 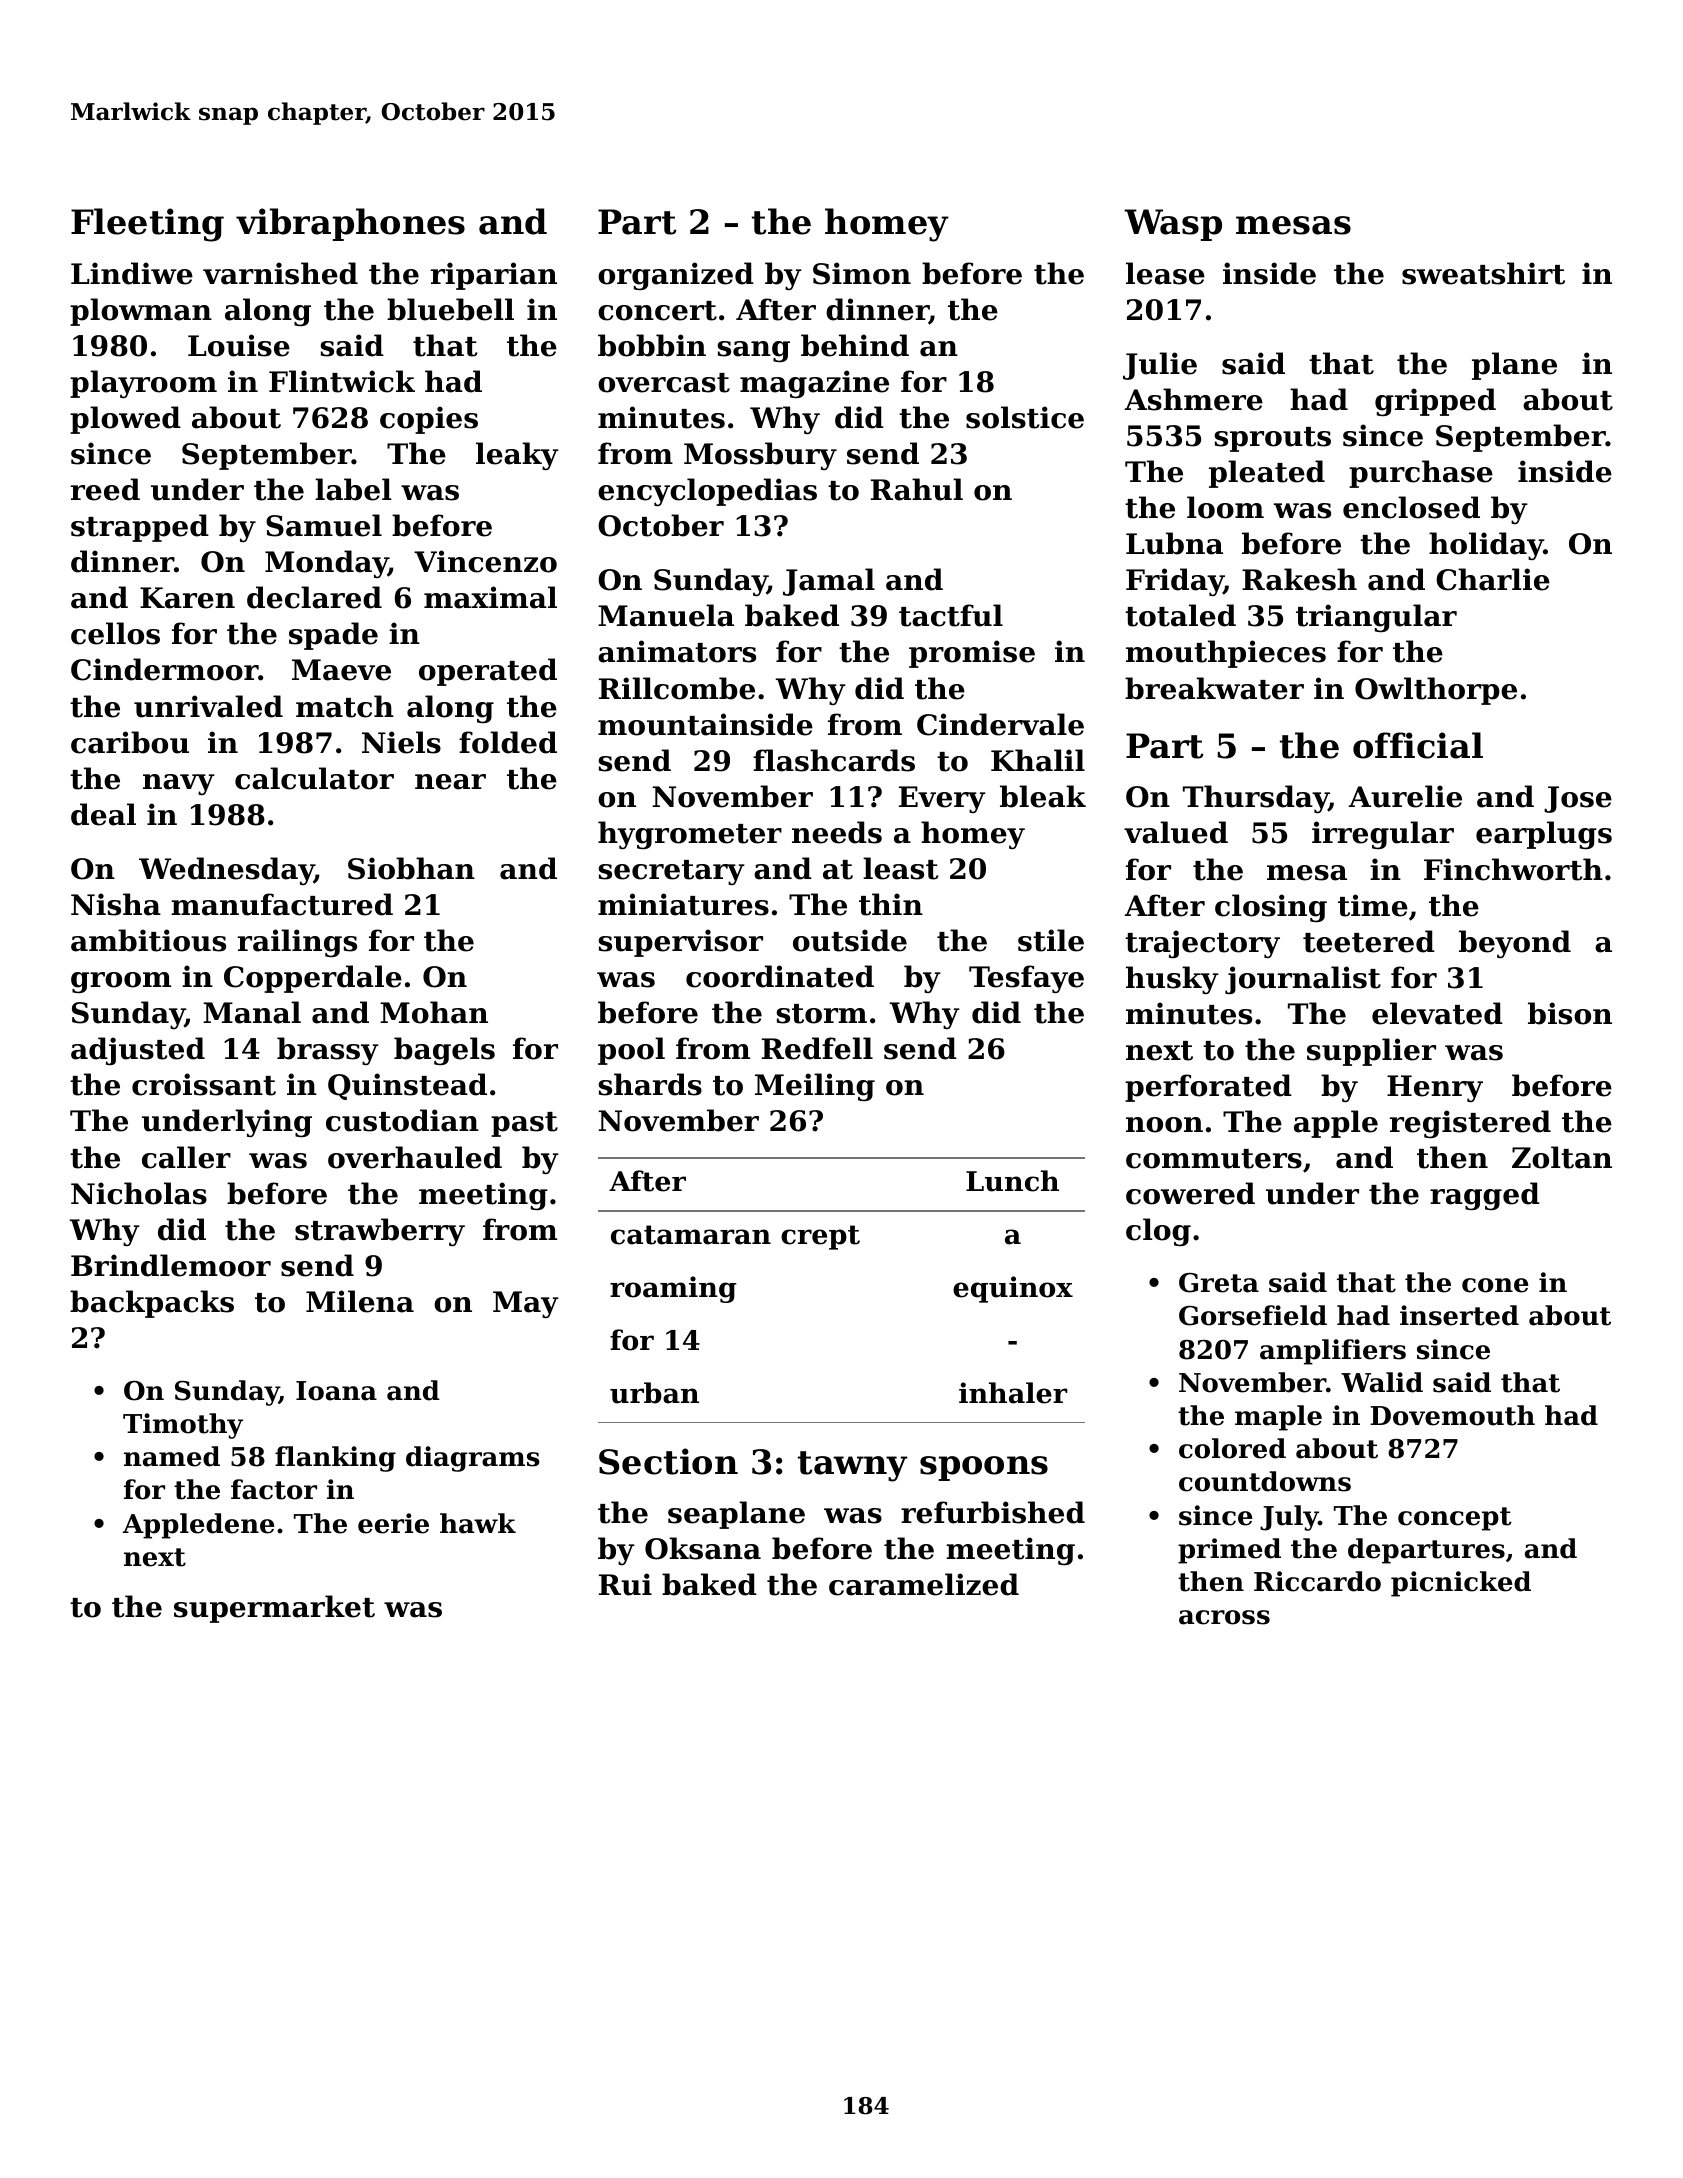 What do you see at coordinates (350, 224) in the page?
I see `vibraphones` at bounding box center [350, 224].
